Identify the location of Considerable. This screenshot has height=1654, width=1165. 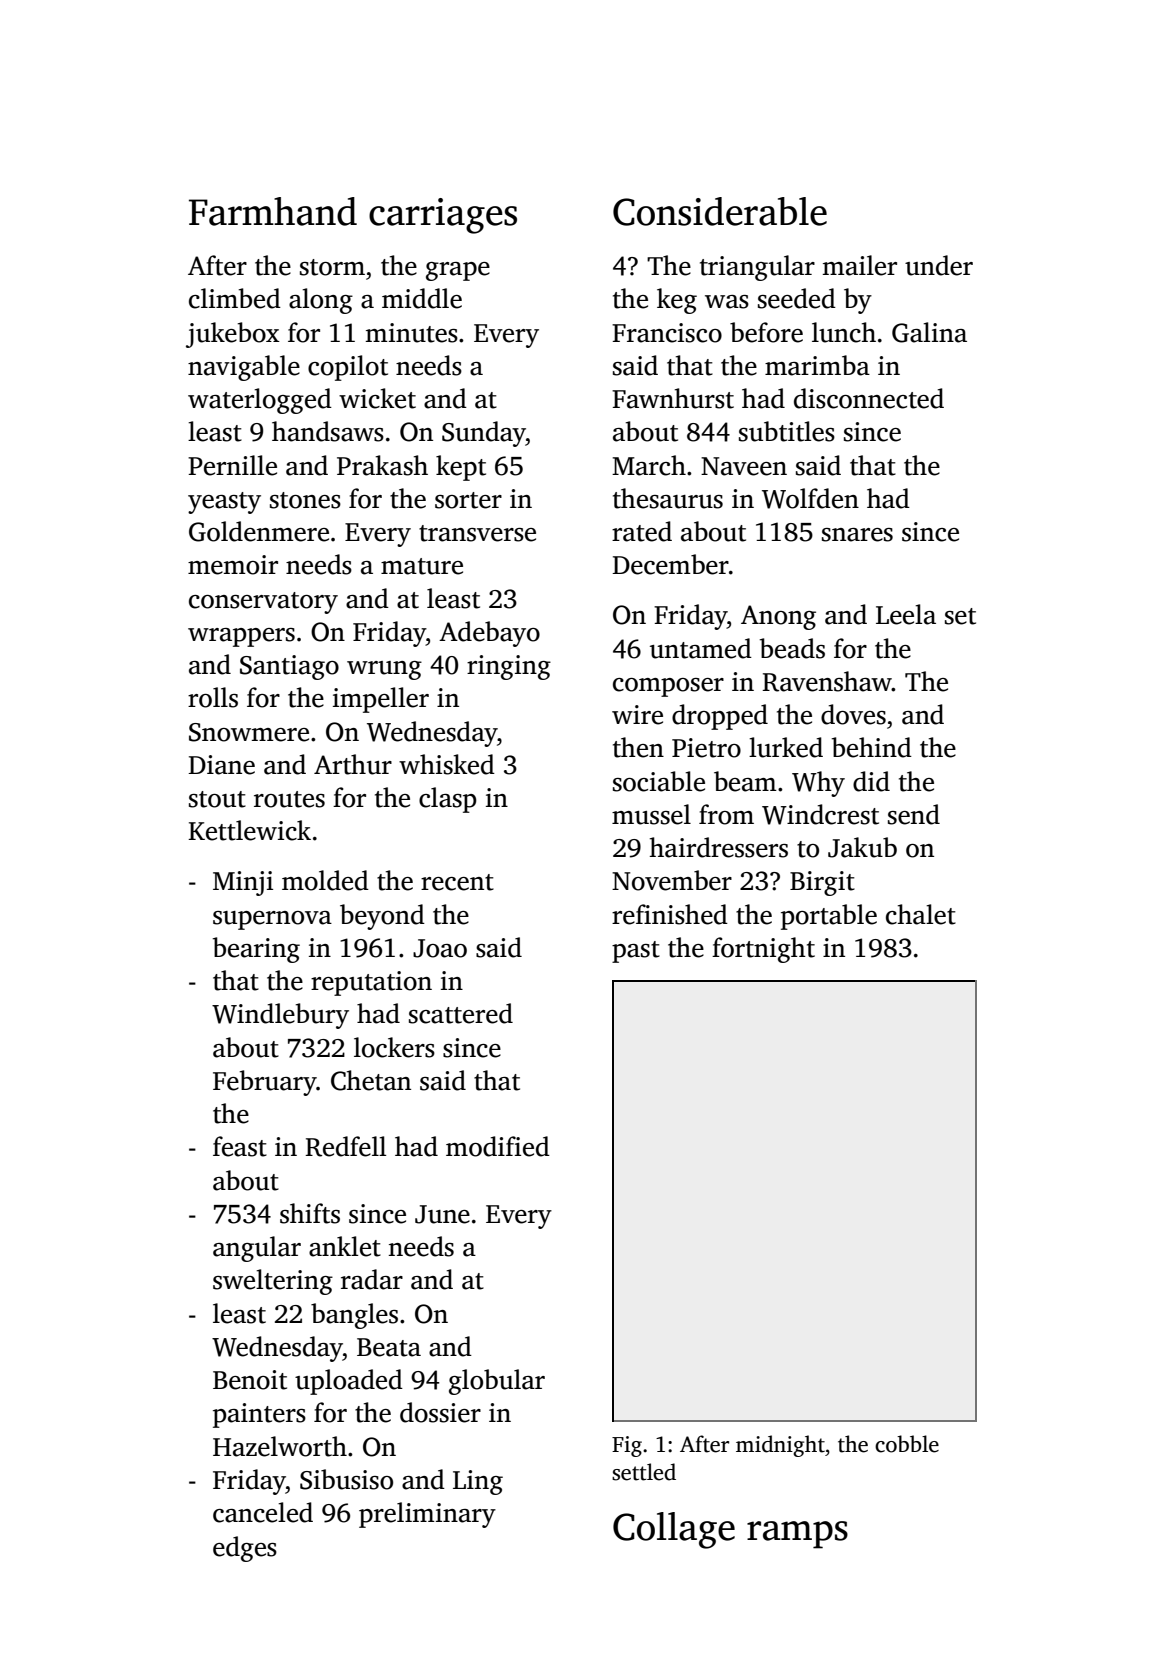
(720, 211).
